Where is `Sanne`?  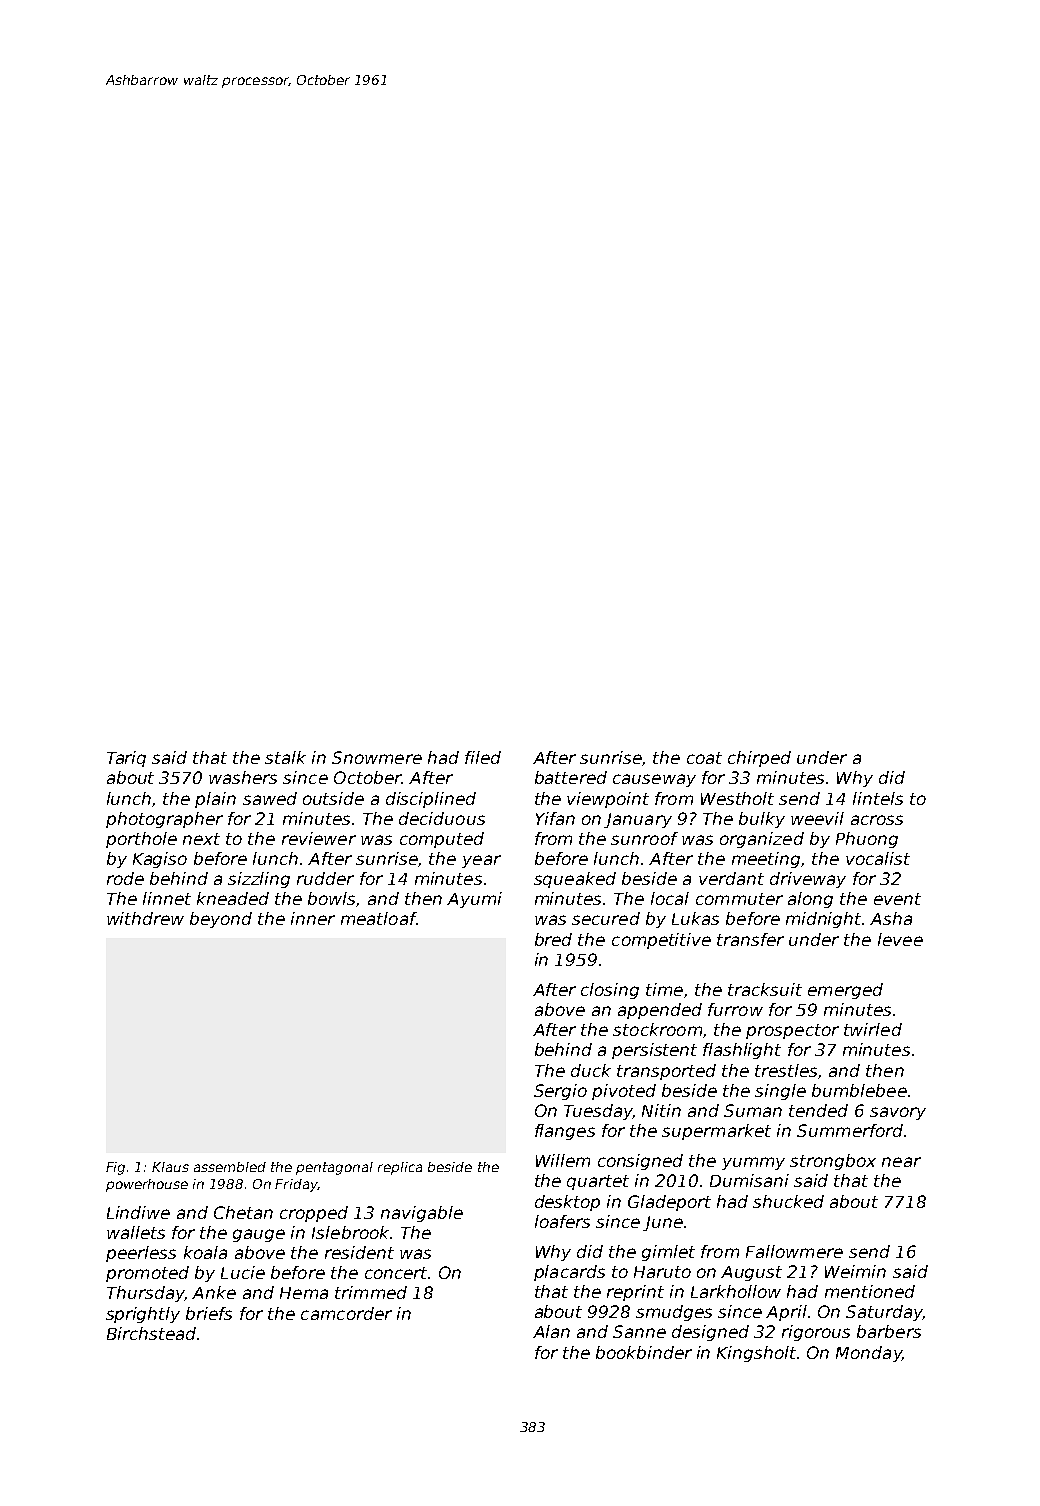
Sanne is located at coordinates (639, 1331).
